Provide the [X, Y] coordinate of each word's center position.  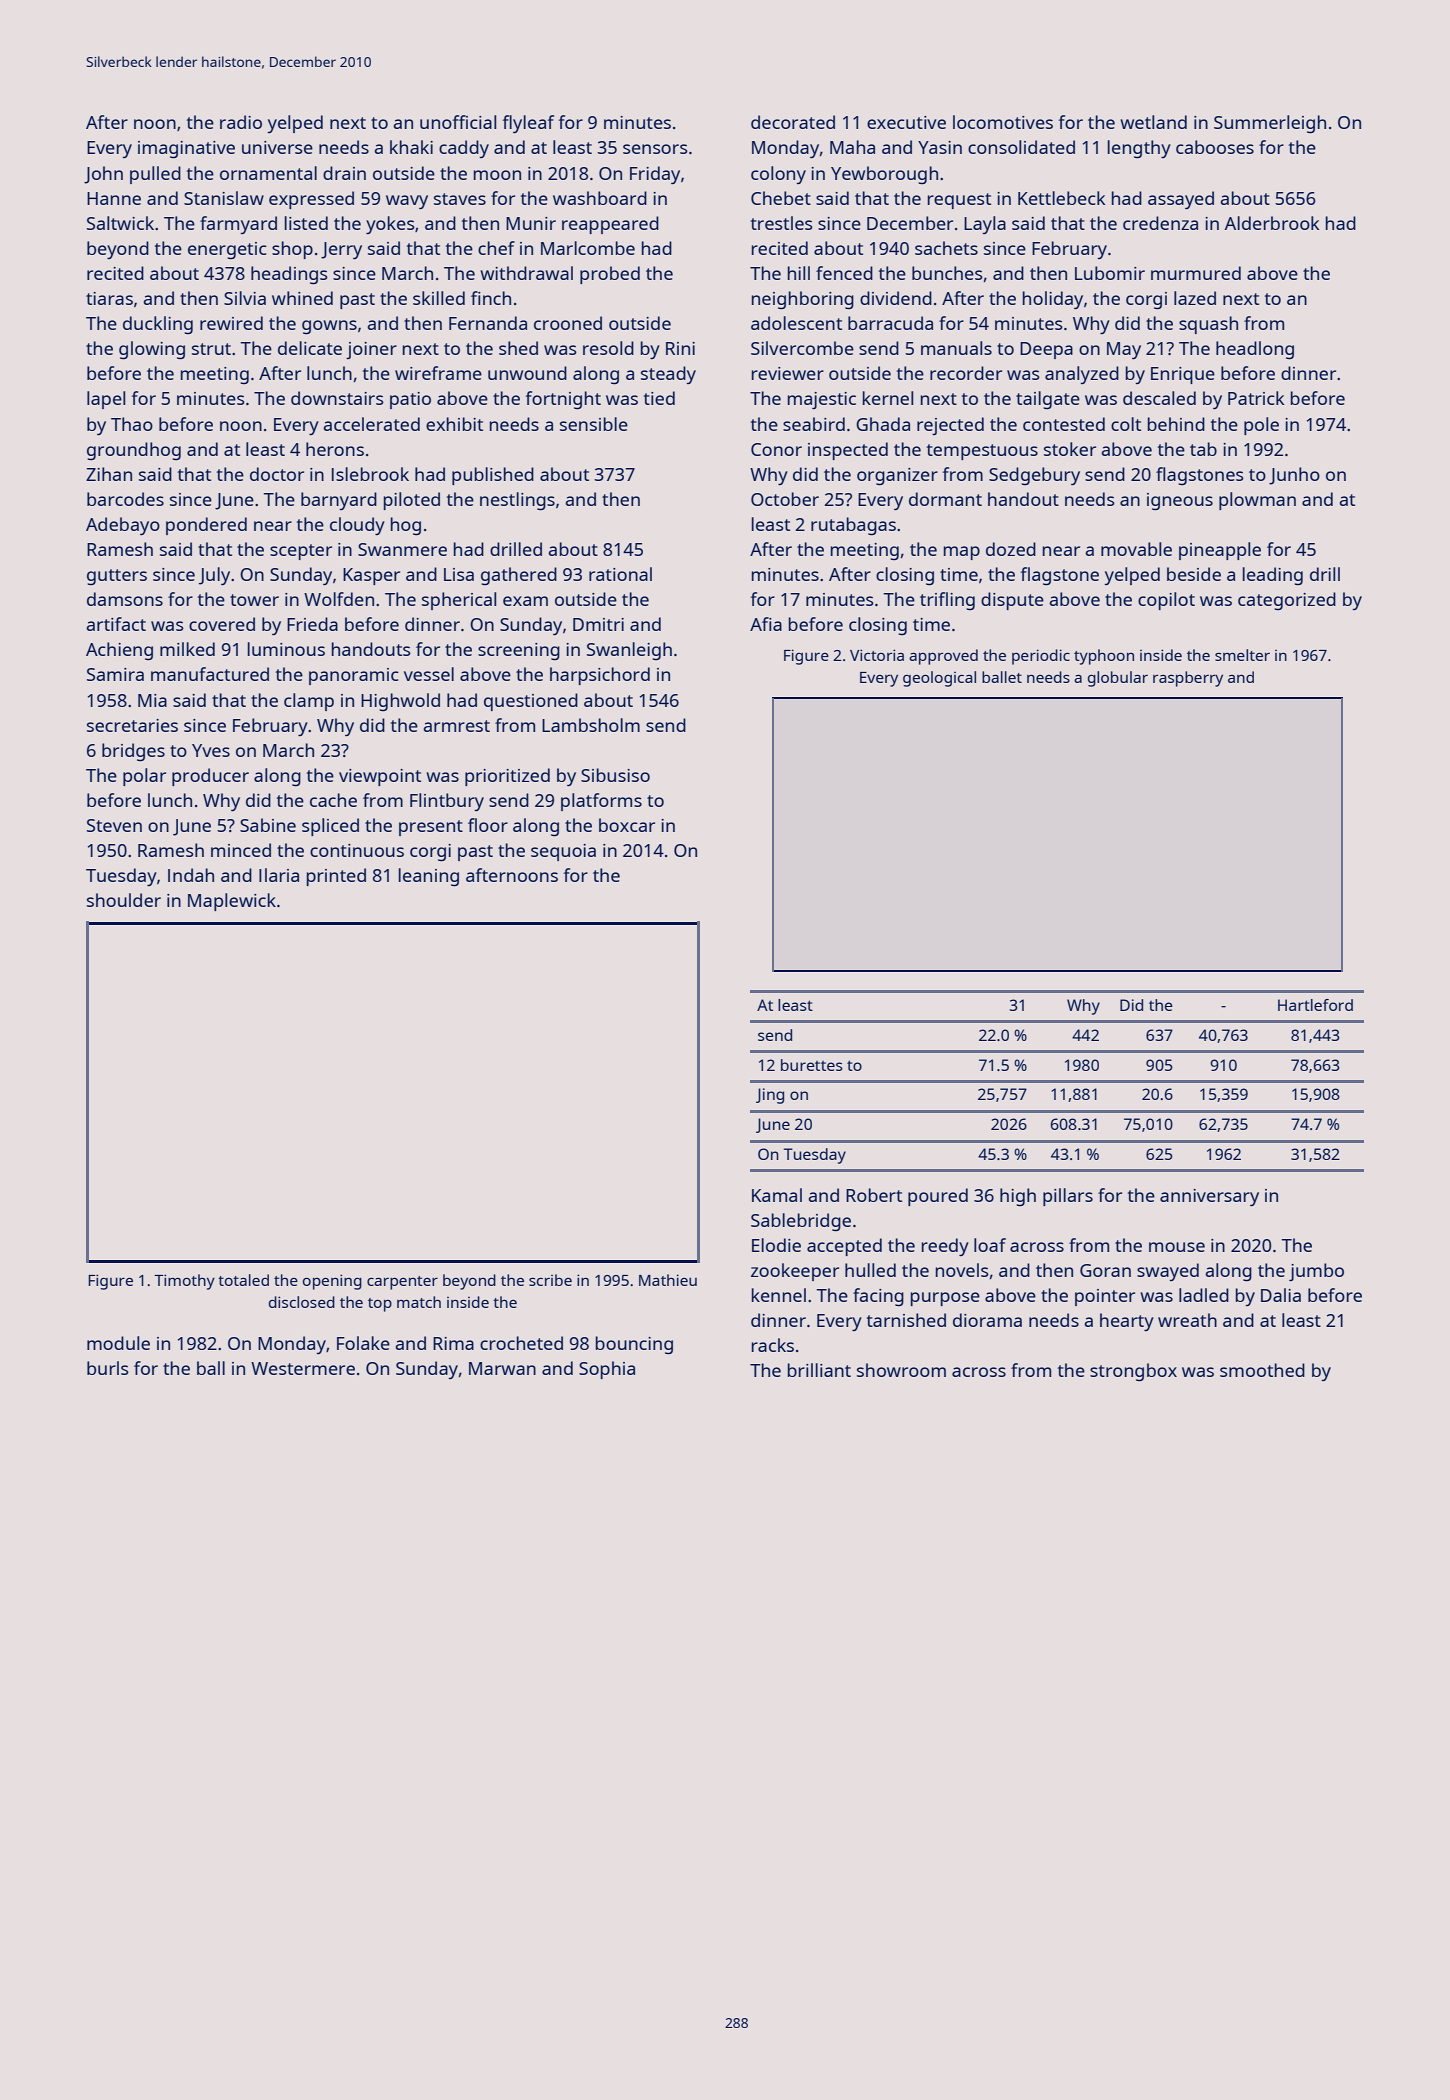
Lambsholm [591, 725]
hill [799, 273]
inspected [848, 451]
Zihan [109, 474]
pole [1261, 426]
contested [1064, 424]
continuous [357, 850]
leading [1273, 576]
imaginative [186, 150]
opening [332, 1282]
